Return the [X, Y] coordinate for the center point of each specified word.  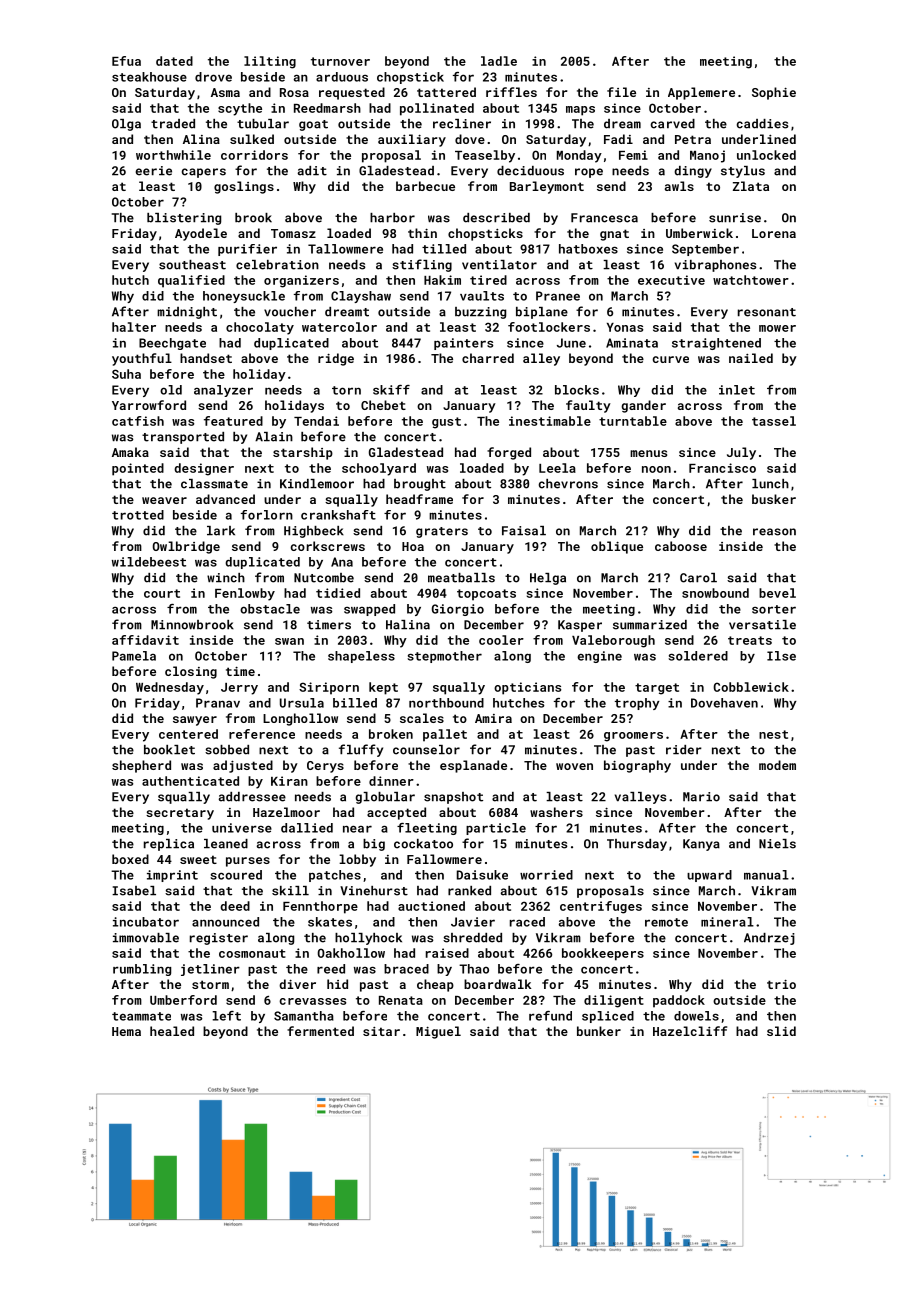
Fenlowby [245, 594]
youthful [142, 359]
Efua [126, 61]
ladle [499, 61]
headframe [419, 499]
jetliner [210, 970]
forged [509, 453]
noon [656, 469]
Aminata [632, 343]
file [621, 92]
